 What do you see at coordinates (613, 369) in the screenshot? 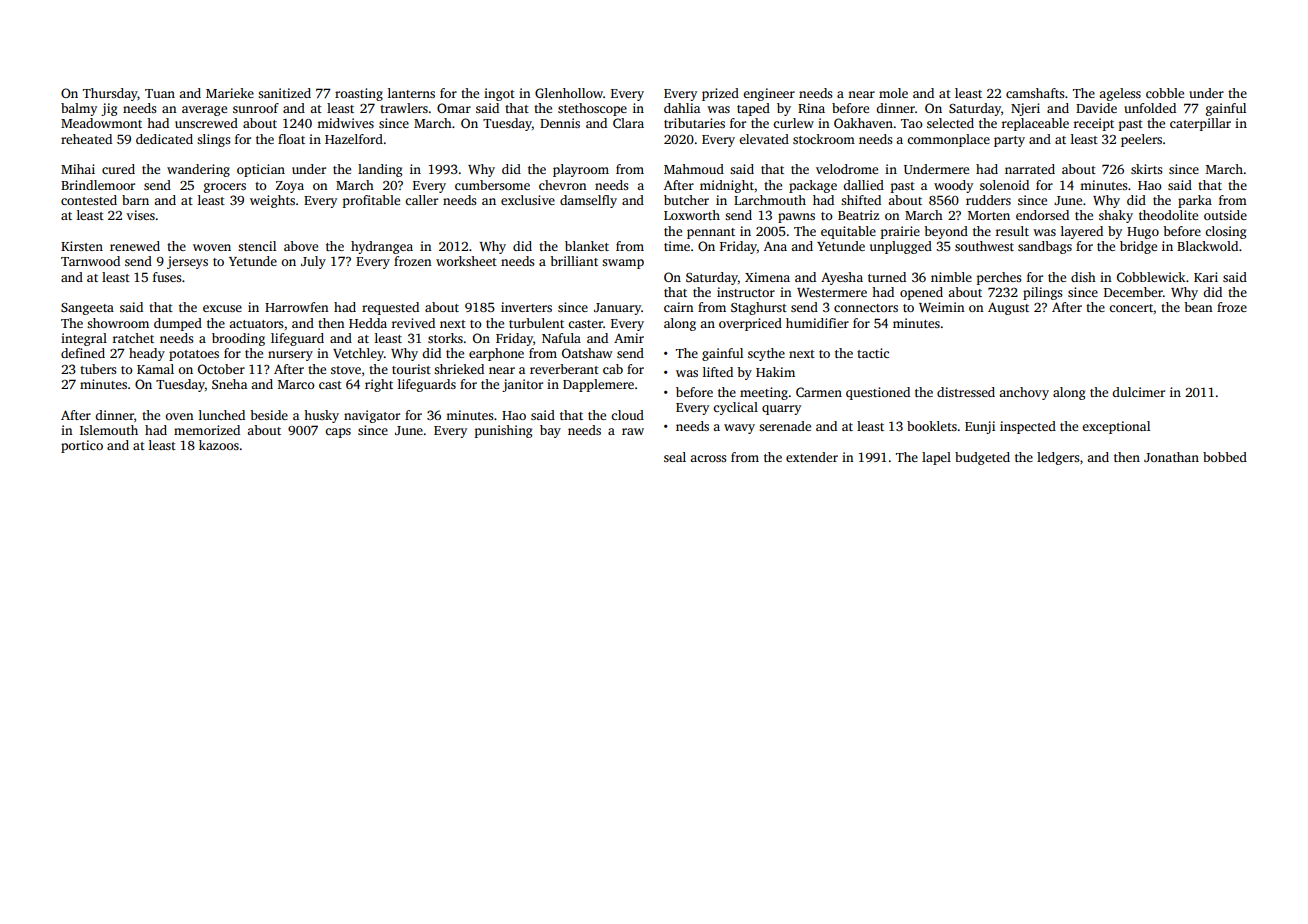
I see `cab` at bounding box center [613, 369].
